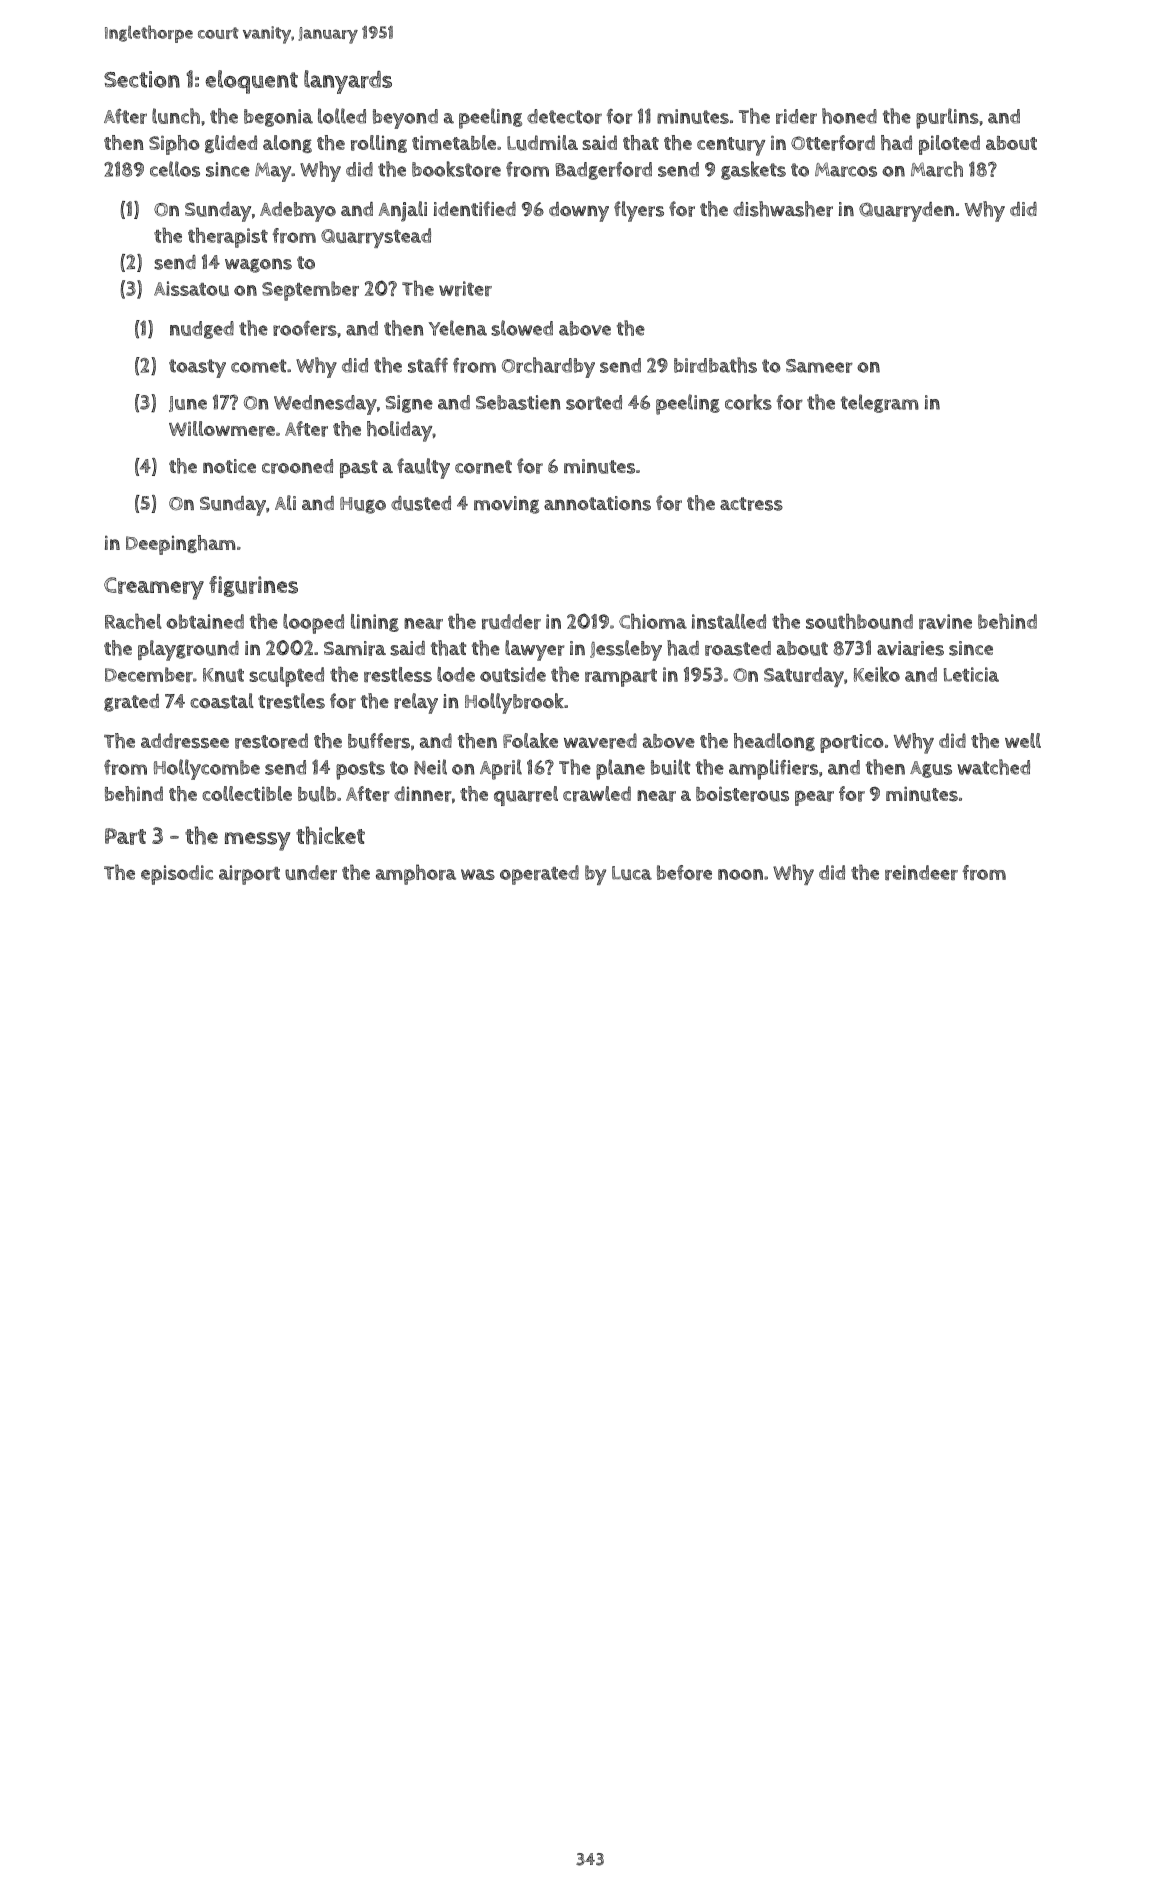  I want to click on December, so click(149, 674).
